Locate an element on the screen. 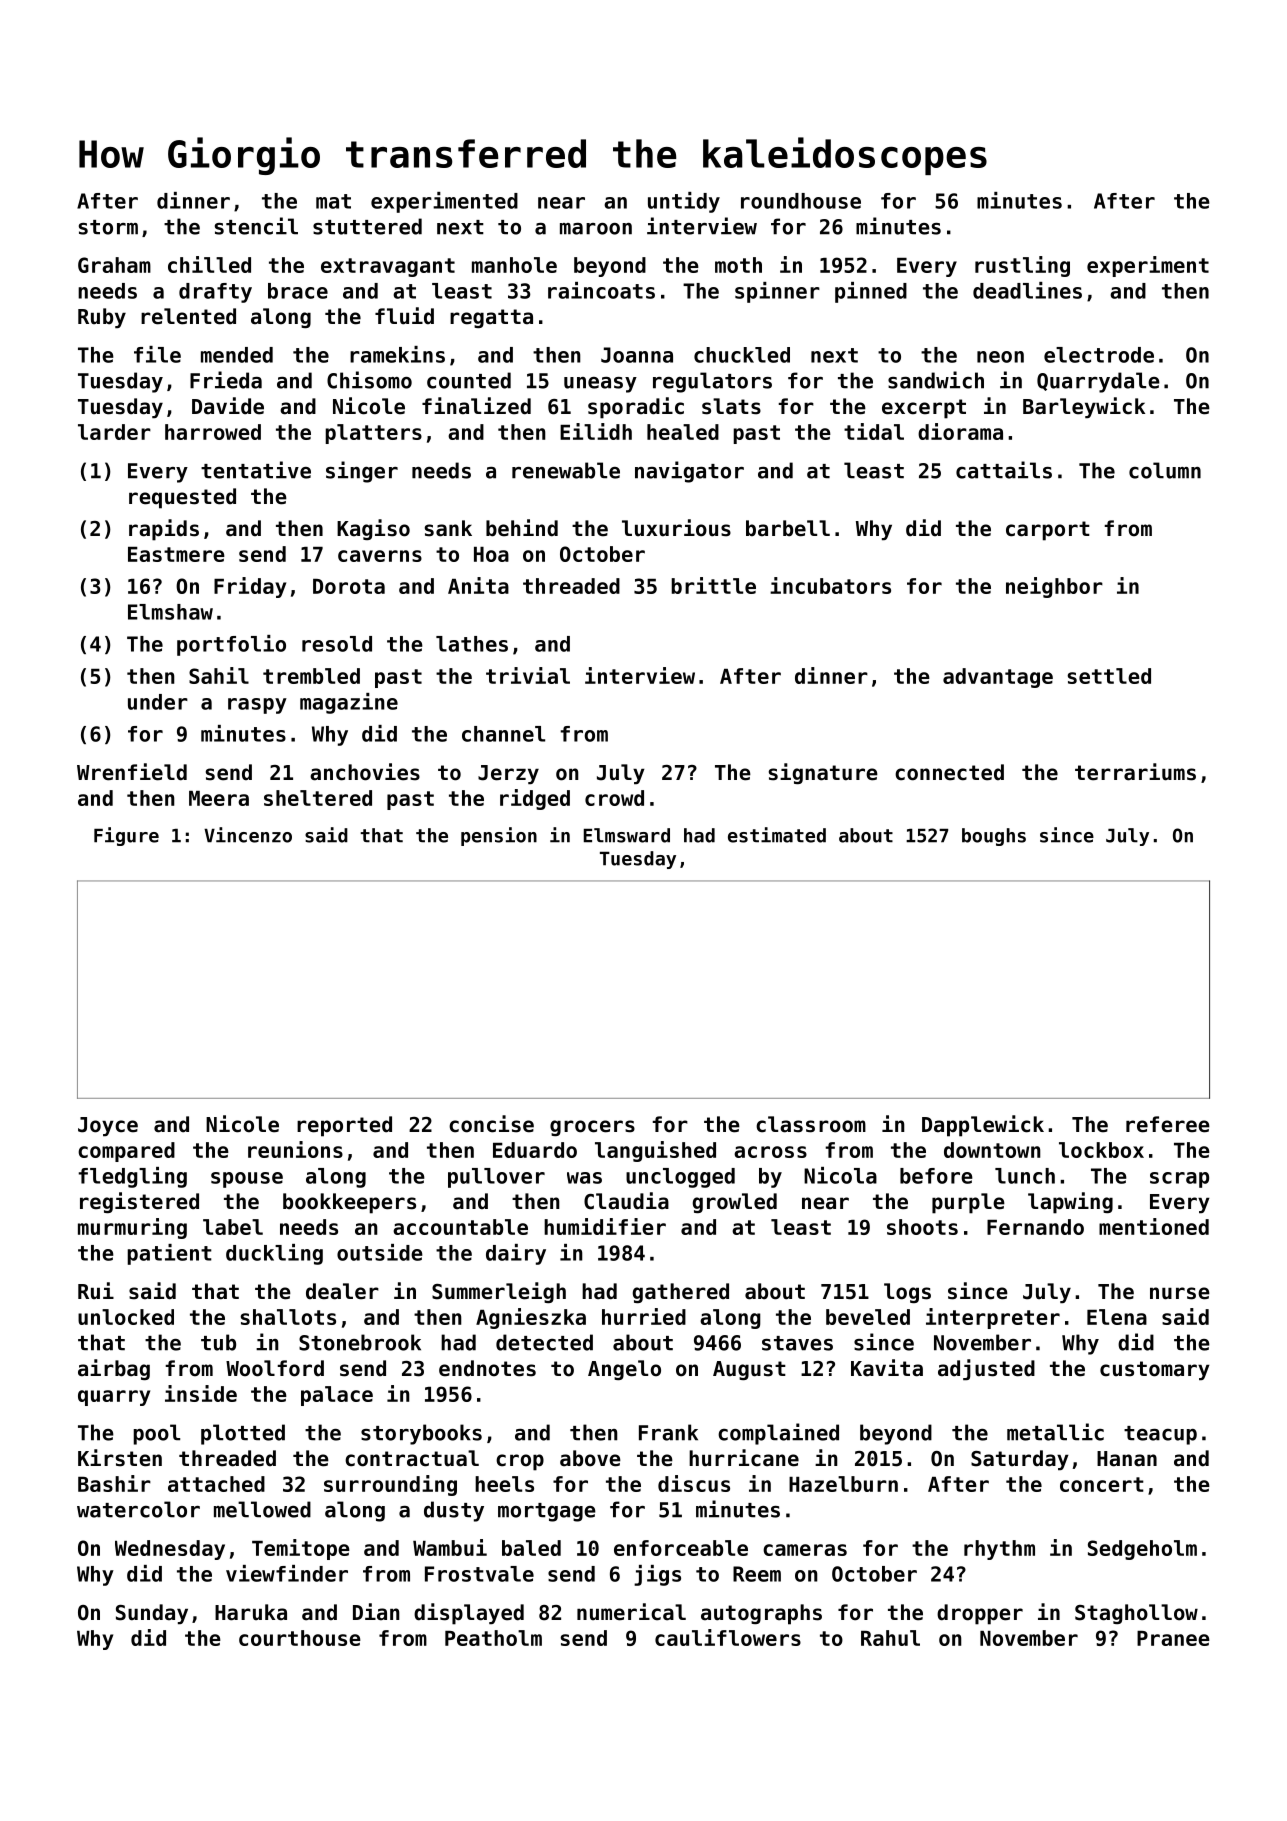 This screenshot has height=1821, width=1287. Pranee is located at coordinates (1173, 1638).
